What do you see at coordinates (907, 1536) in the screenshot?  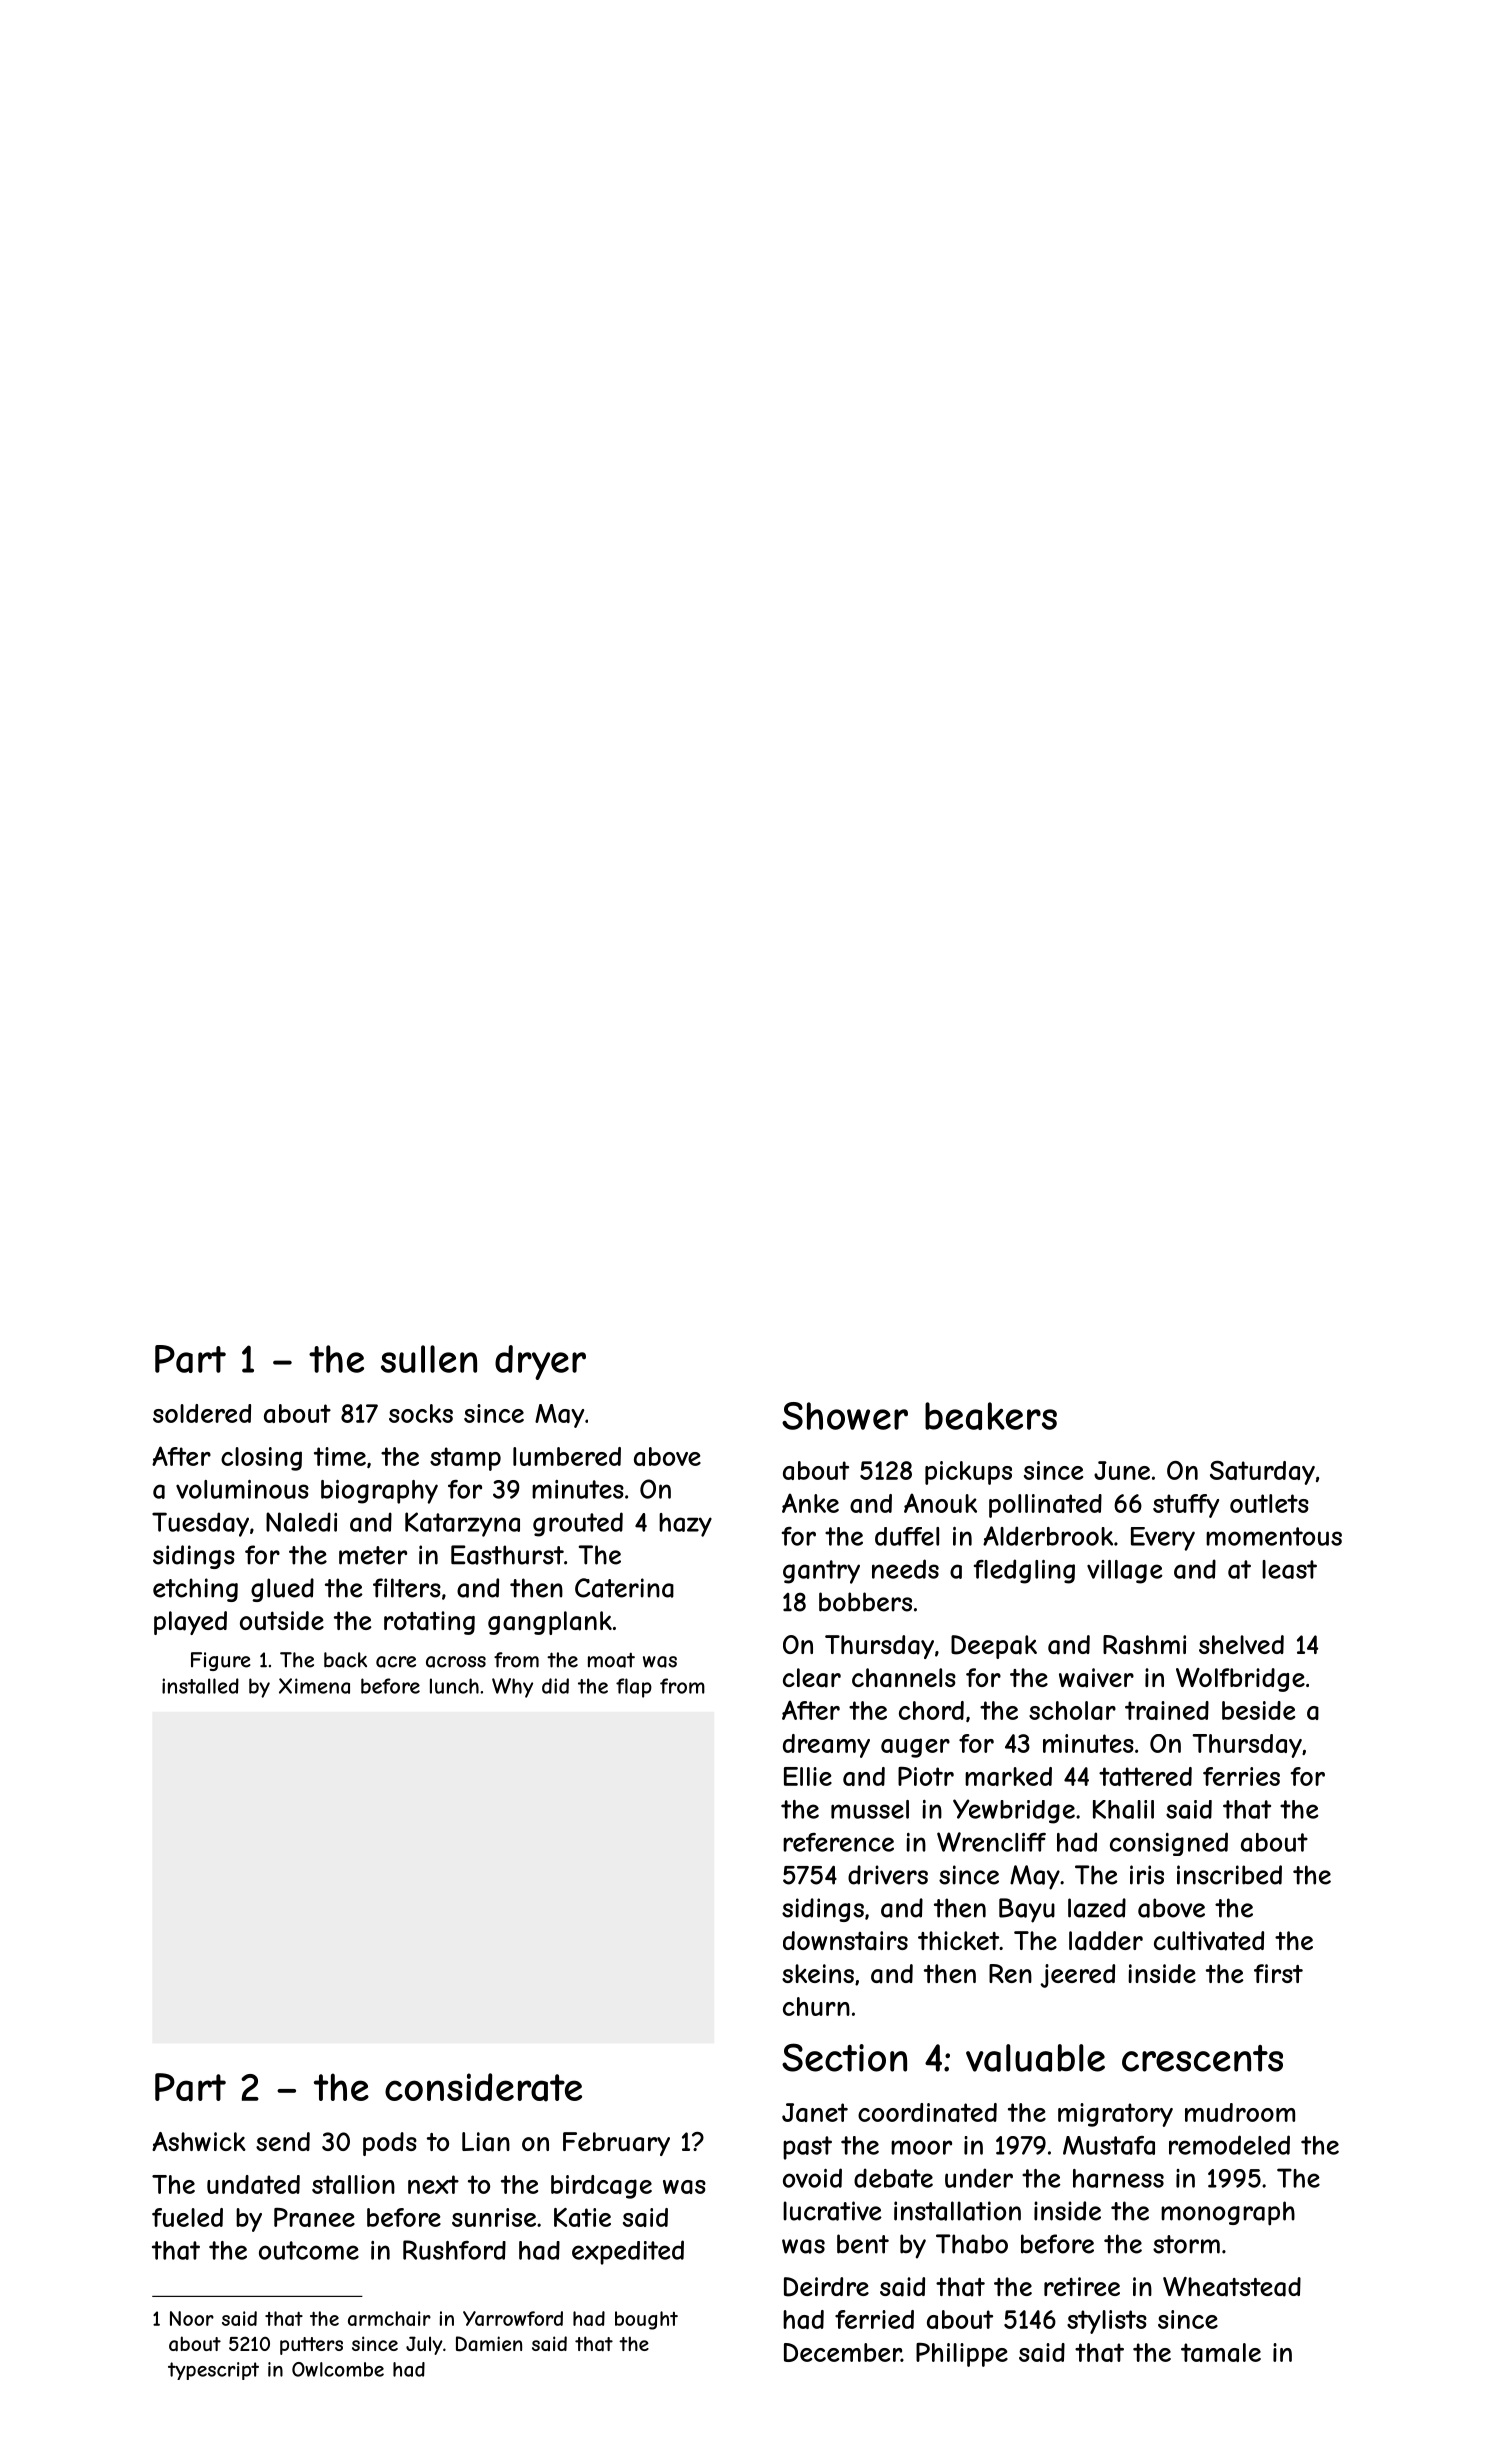 I see `duffel` at bounding box center [907, 1536].
